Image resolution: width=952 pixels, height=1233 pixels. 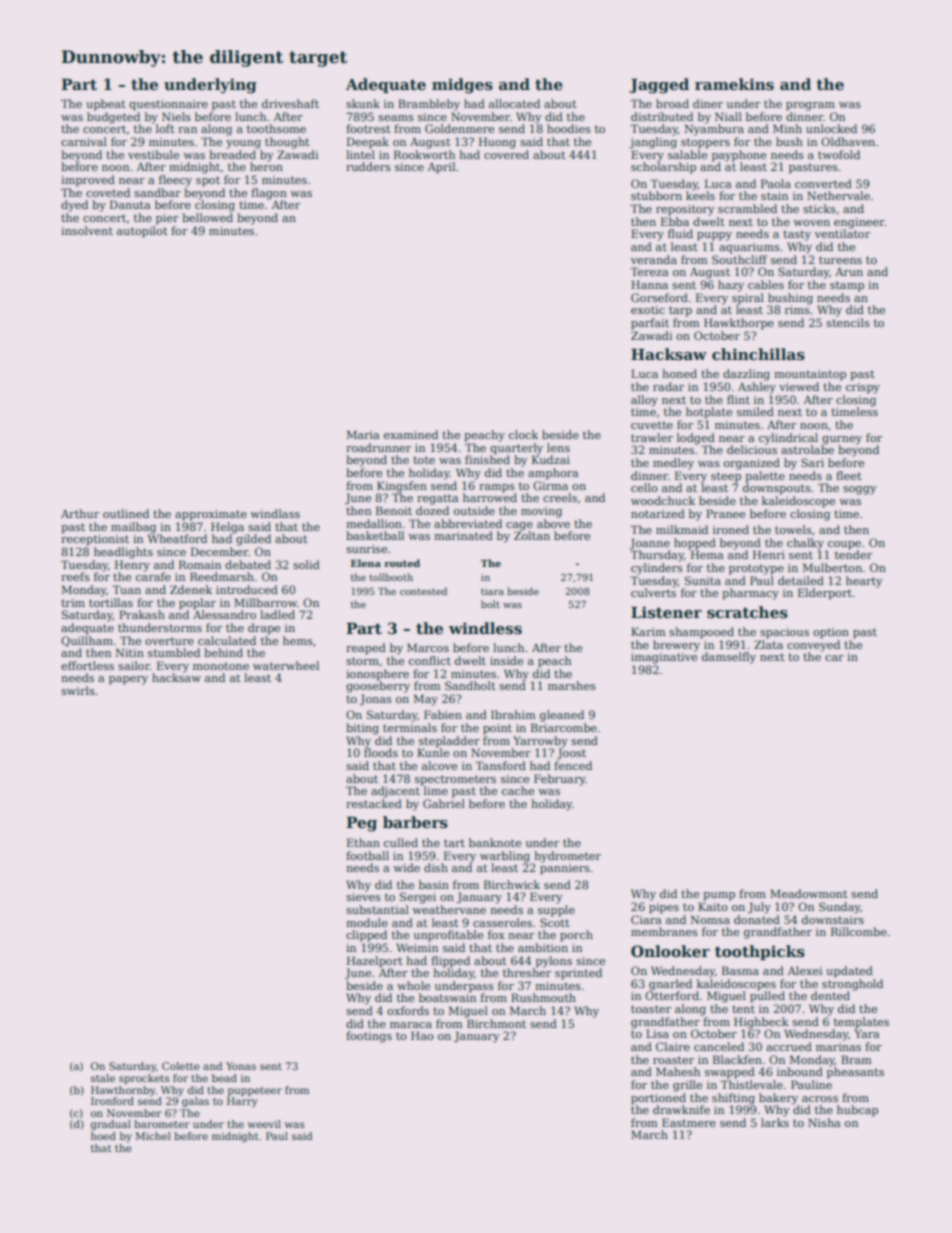 I want to click on Eastmere, so click(x=689, y=1122).
